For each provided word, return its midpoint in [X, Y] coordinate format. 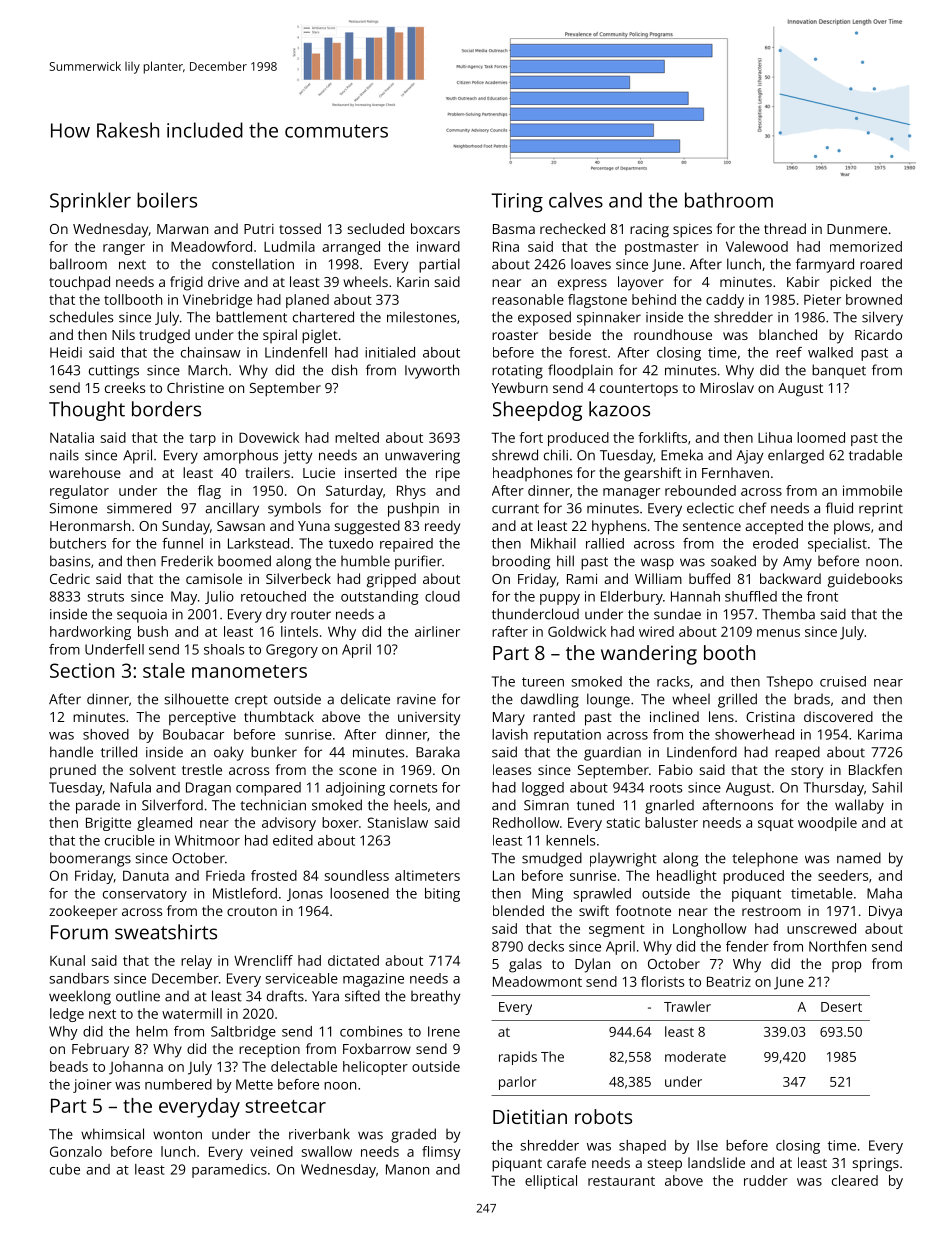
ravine [416, 699]
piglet [320, 336]
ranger [124, 249]
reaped [797, 753]
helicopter [375, 1068]
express [582, 285]
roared [881, 264]
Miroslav [727, 387]
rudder [766, 1180]
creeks [125, 387]
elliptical [551, 1182]
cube [65, 1169]
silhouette [196, 699]
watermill [192, 1013]
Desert [841, 1007]
